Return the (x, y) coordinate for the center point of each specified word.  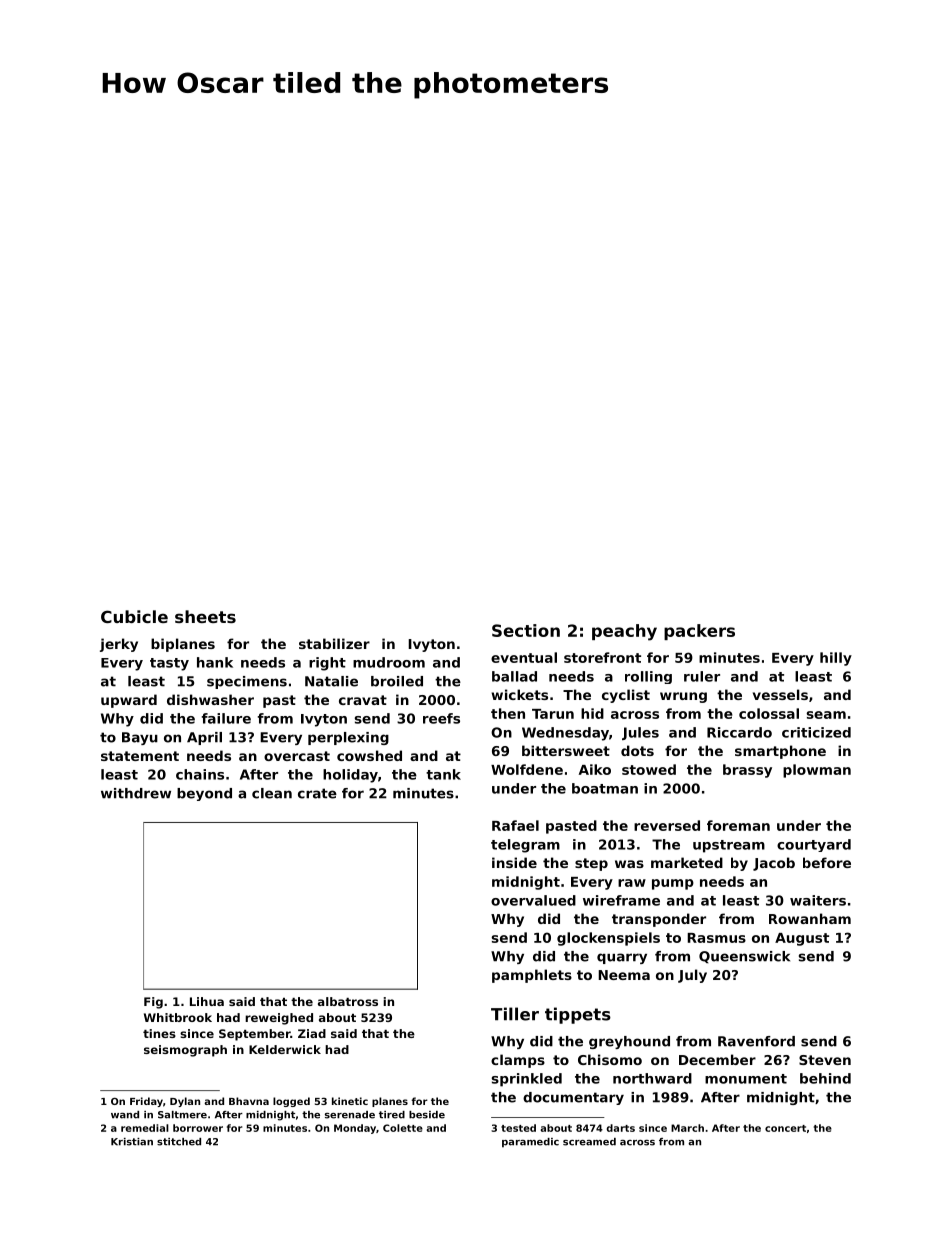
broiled (397, 681)
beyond (204, 794)
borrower (198, 1128)
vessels (780, 694)
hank (215, 662)
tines (159, 1033)
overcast (297, 756)
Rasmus (716, 938)
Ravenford (756, 1041)
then (508, 713)
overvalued (533, 900)
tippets (578, 1015)
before (827, 862)
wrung (683, 697)
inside (514, 862)
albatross (348, 1001)
